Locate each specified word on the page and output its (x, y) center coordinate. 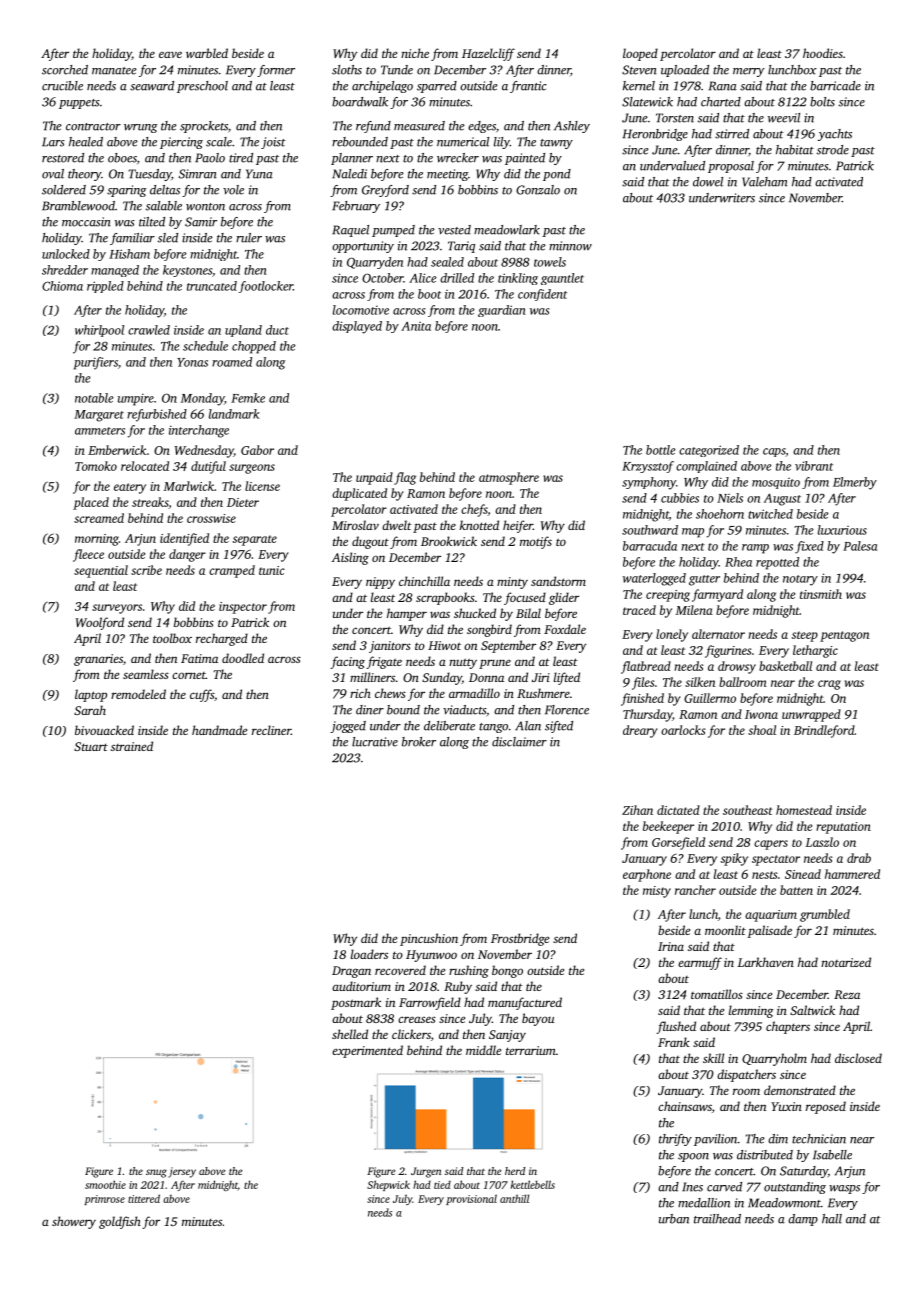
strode (833, 150)
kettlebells (533, 1184)
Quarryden (375, 263)
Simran (198, 174)
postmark (356, 1003)
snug (156, 1173)
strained (132, 746)
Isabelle (832, 1155)
